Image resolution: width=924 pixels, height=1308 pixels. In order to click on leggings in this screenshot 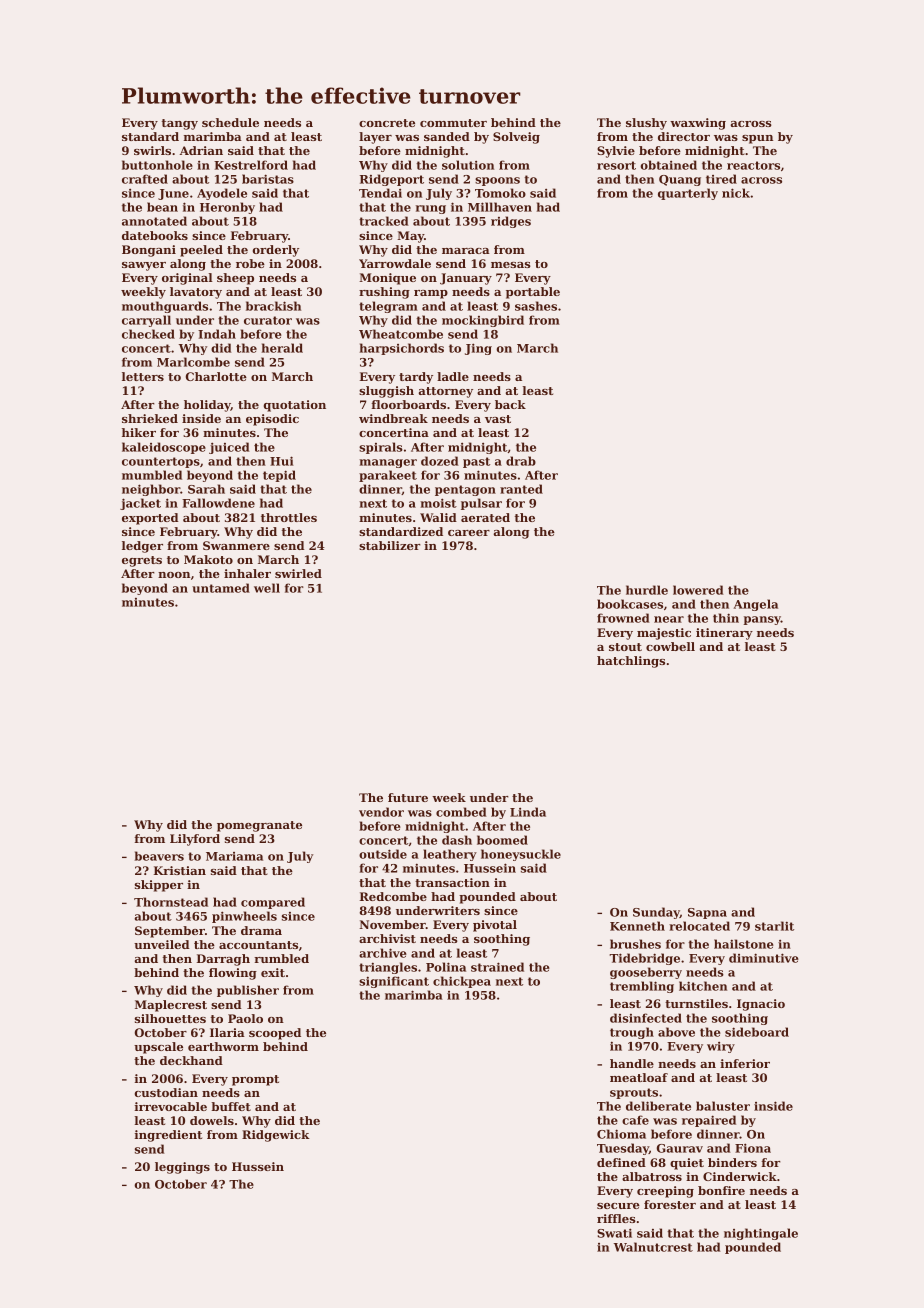, I will do `click(182, 1168)`.
